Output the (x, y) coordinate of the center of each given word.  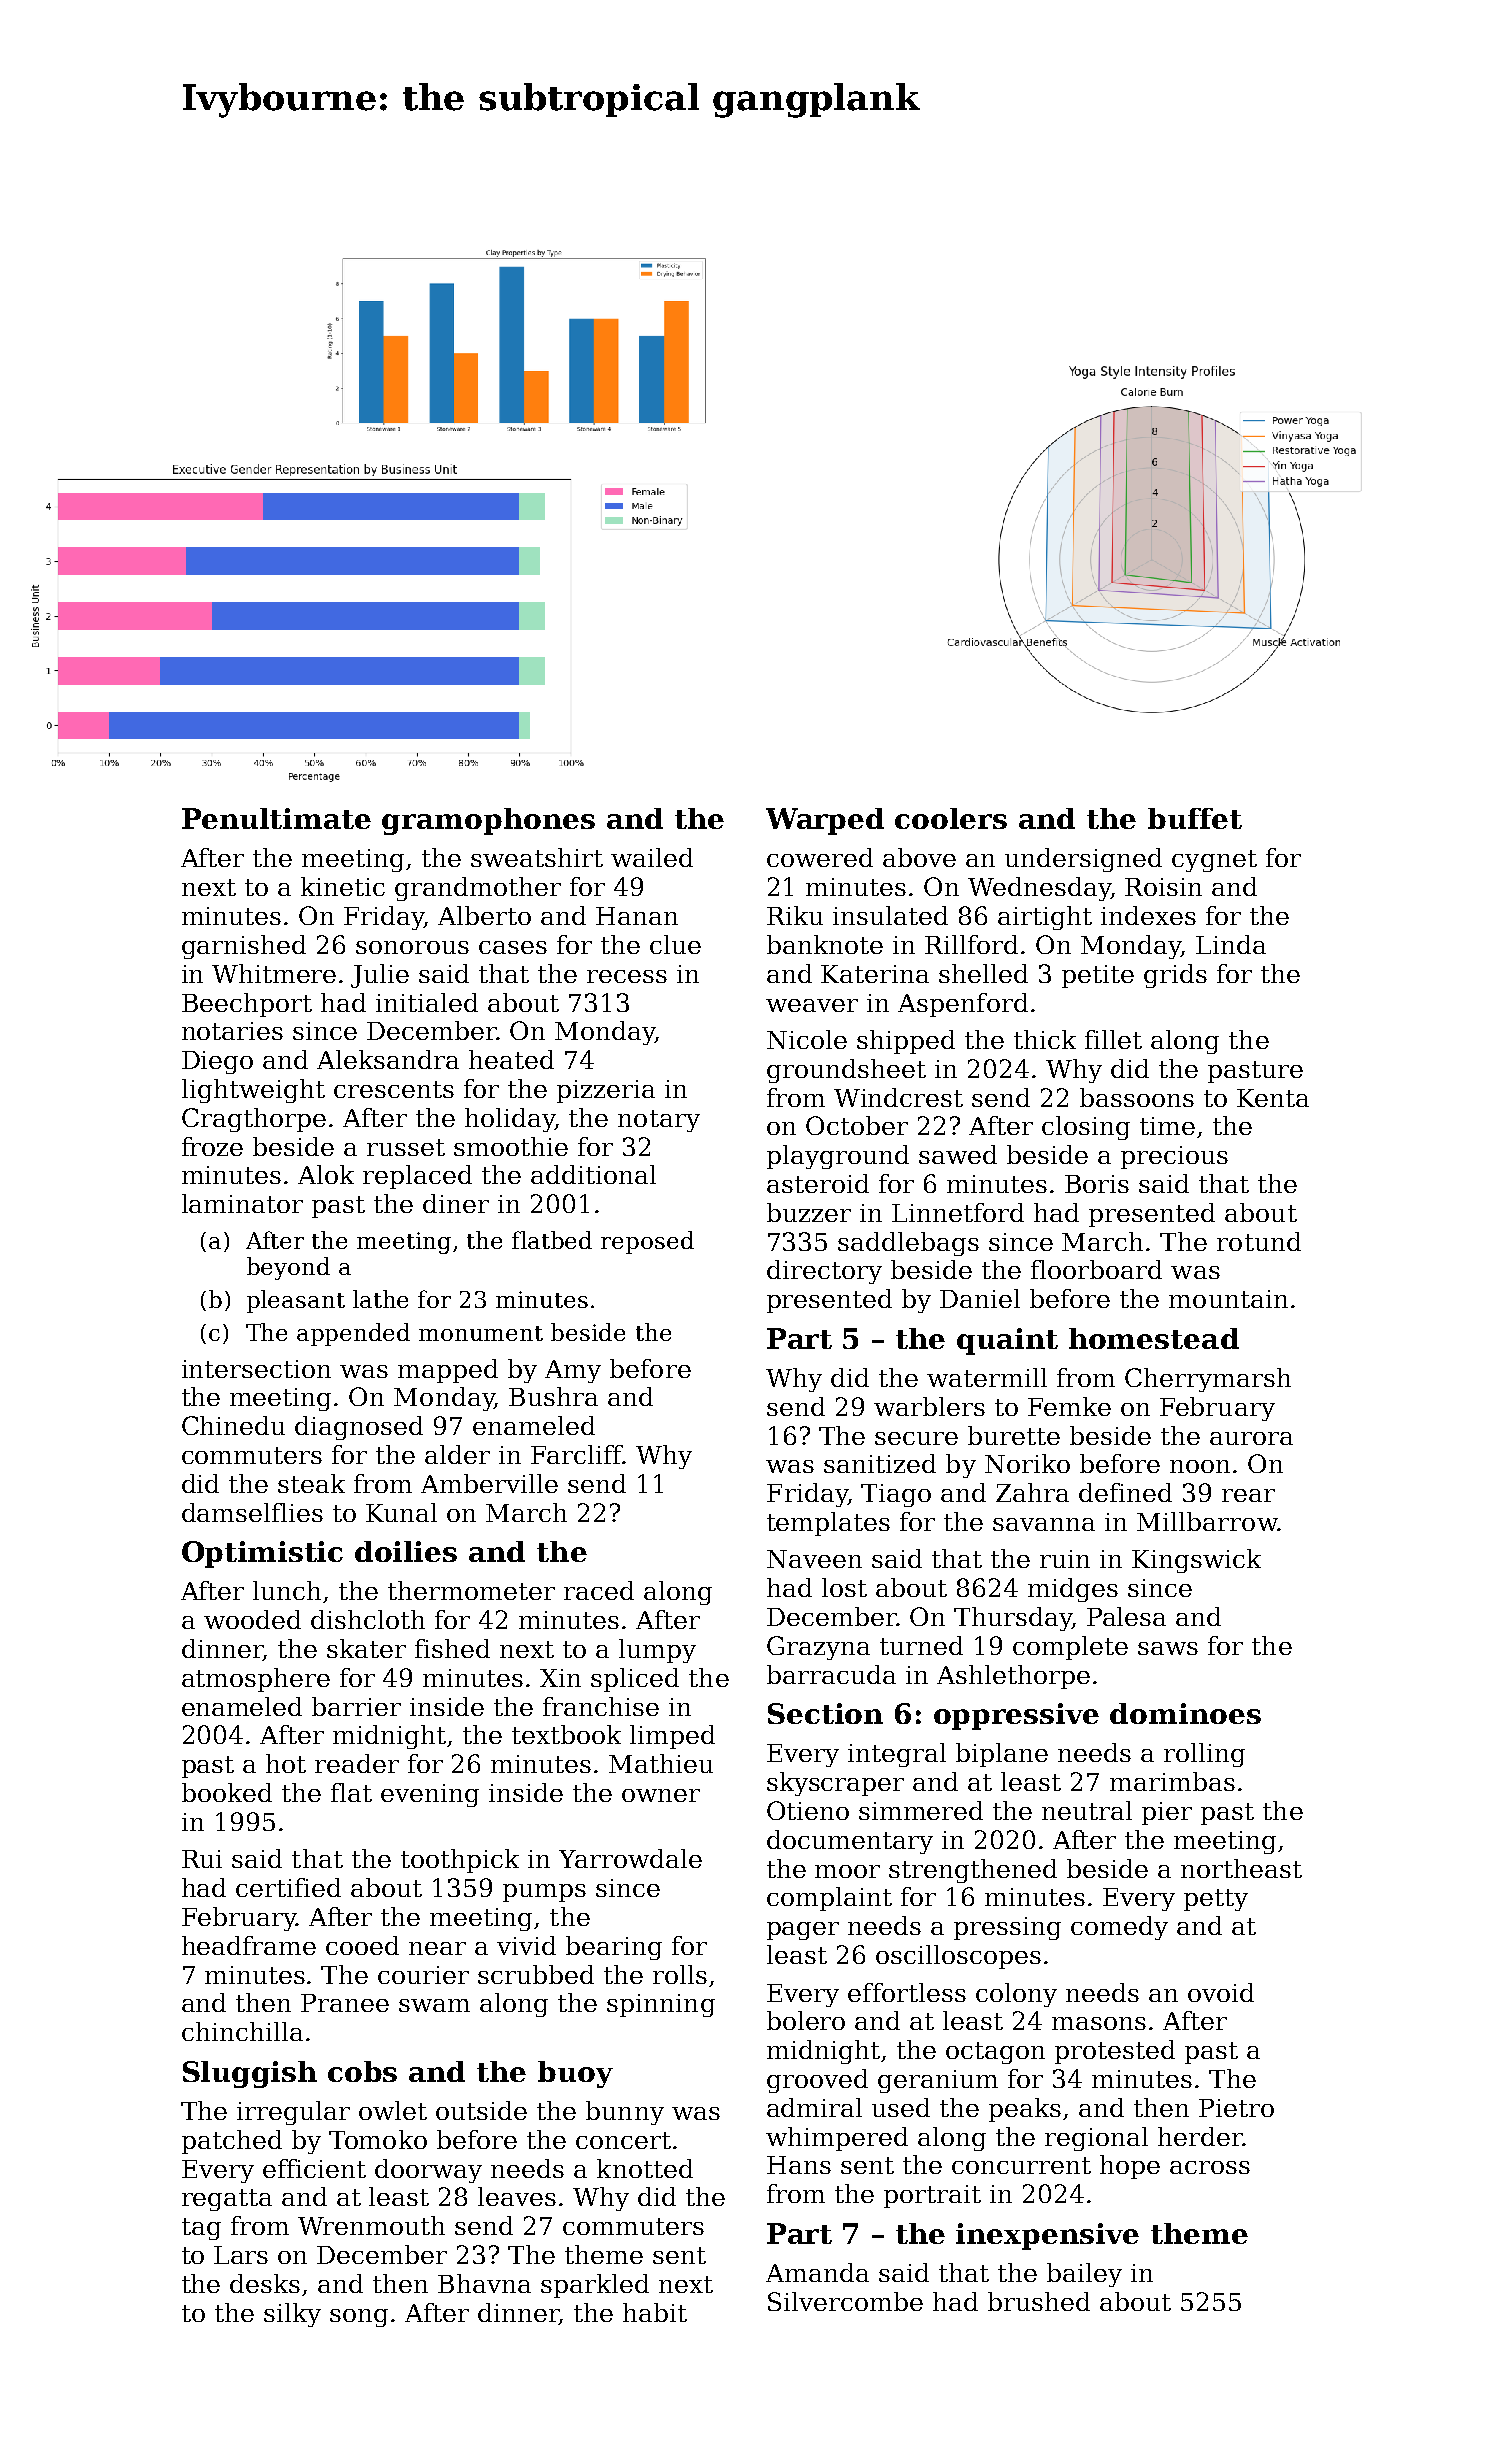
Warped (825, 821)
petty (1216, 1900)
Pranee (345, 2003)
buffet (1195, 818)
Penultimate (276, 818)
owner (661, 1795)
